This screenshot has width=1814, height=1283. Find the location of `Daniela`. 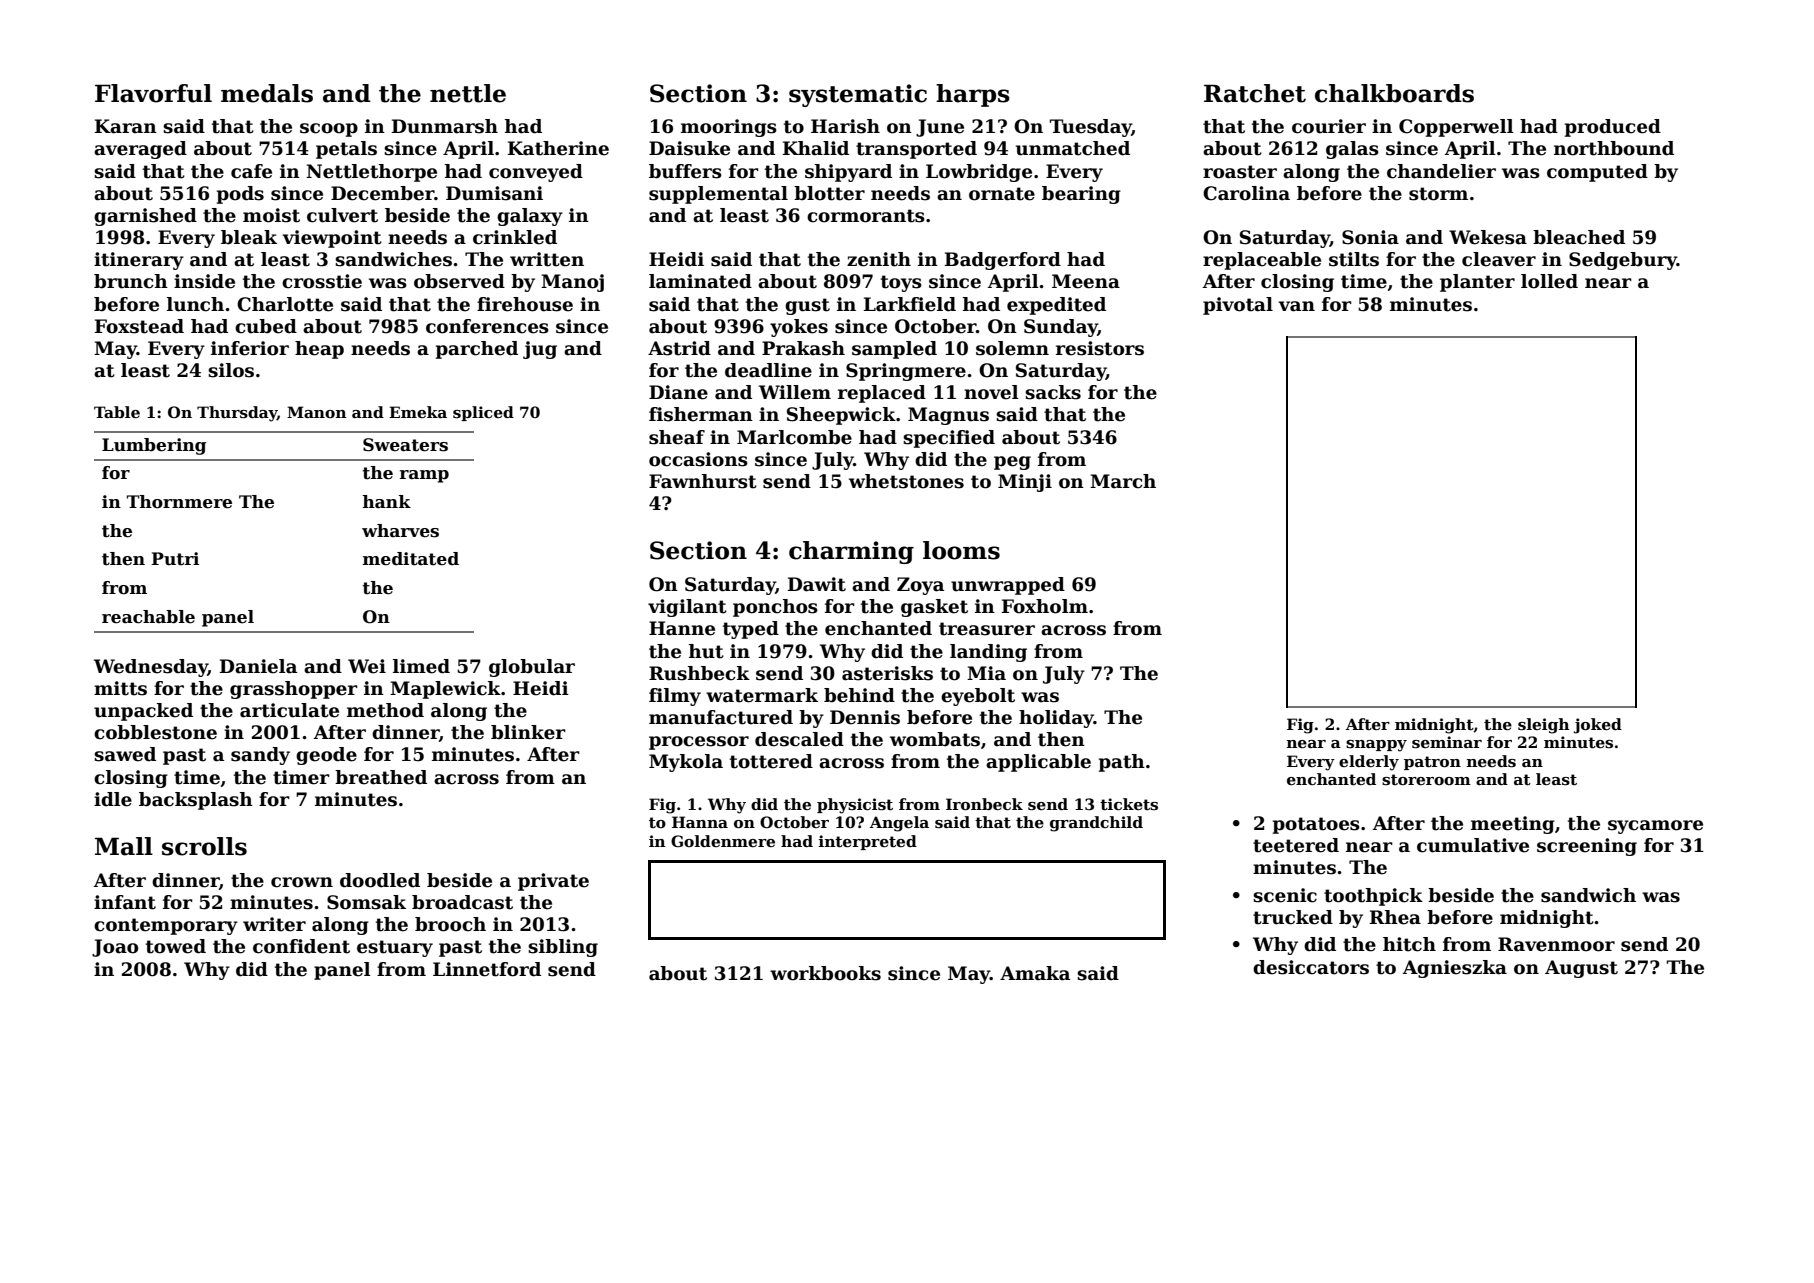

Daniela is located at coordinates (258, 666).
